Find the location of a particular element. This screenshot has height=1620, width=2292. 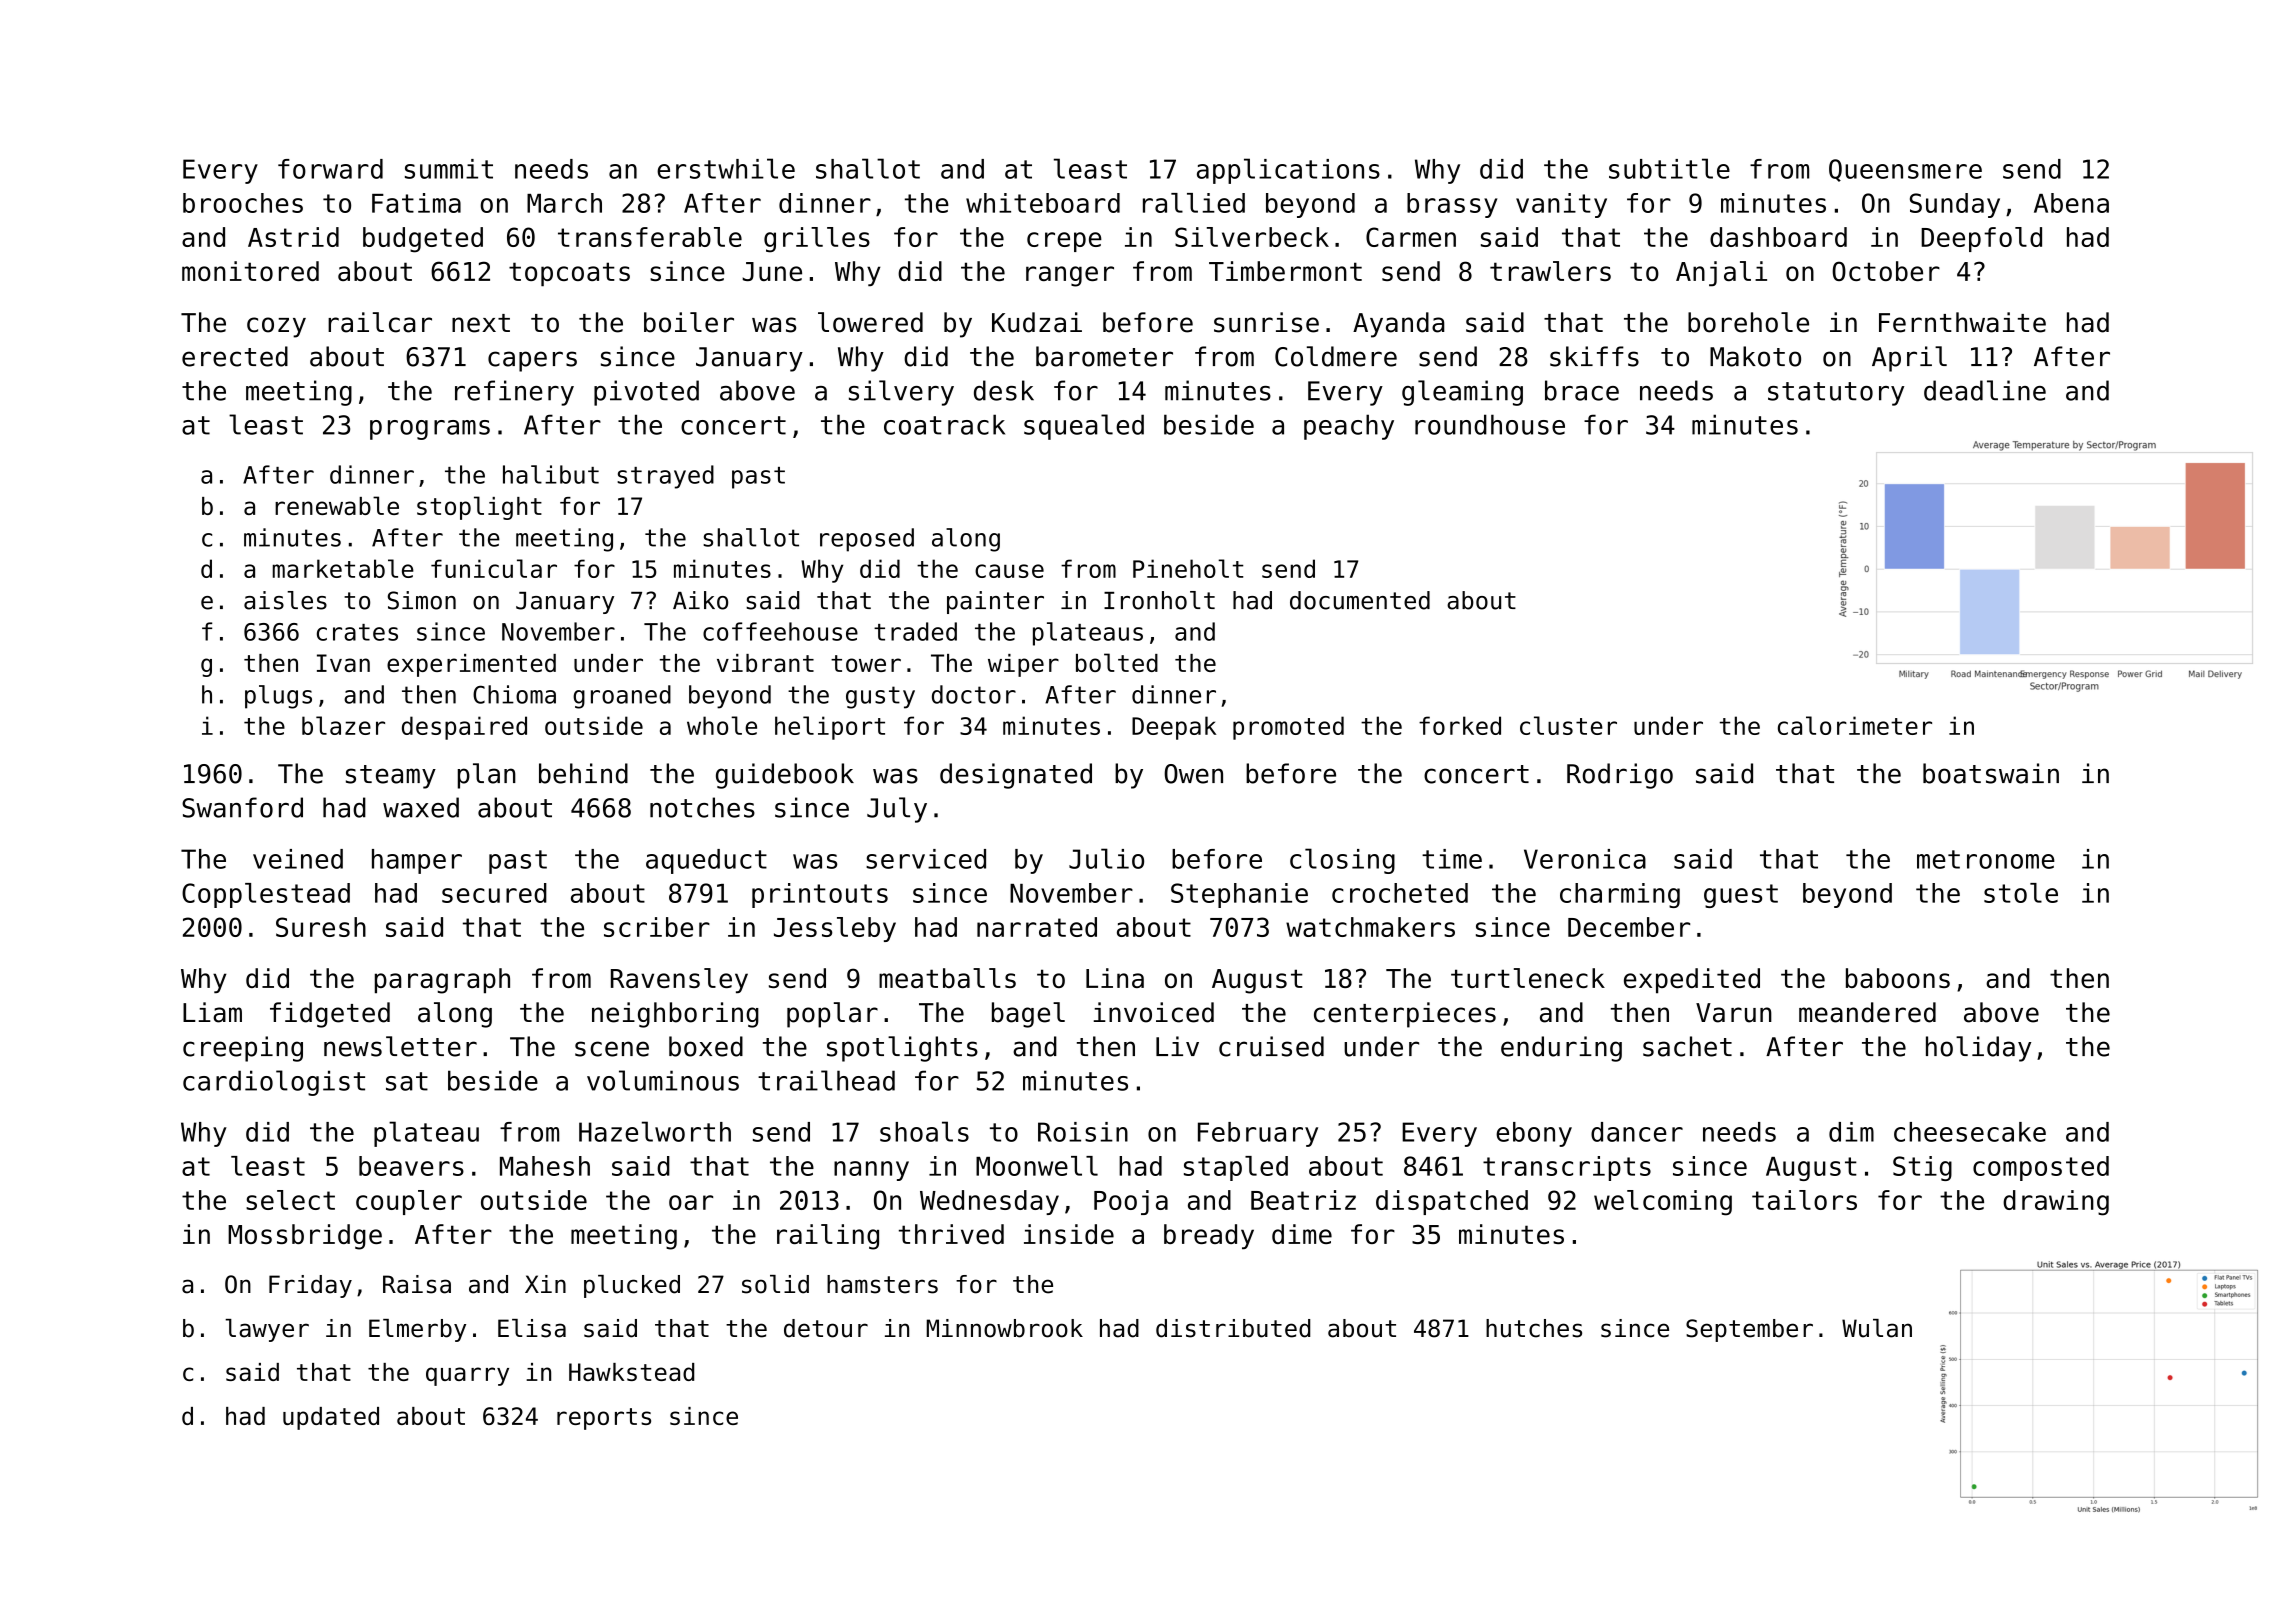

grilles is located at coordinates (817, 240).
